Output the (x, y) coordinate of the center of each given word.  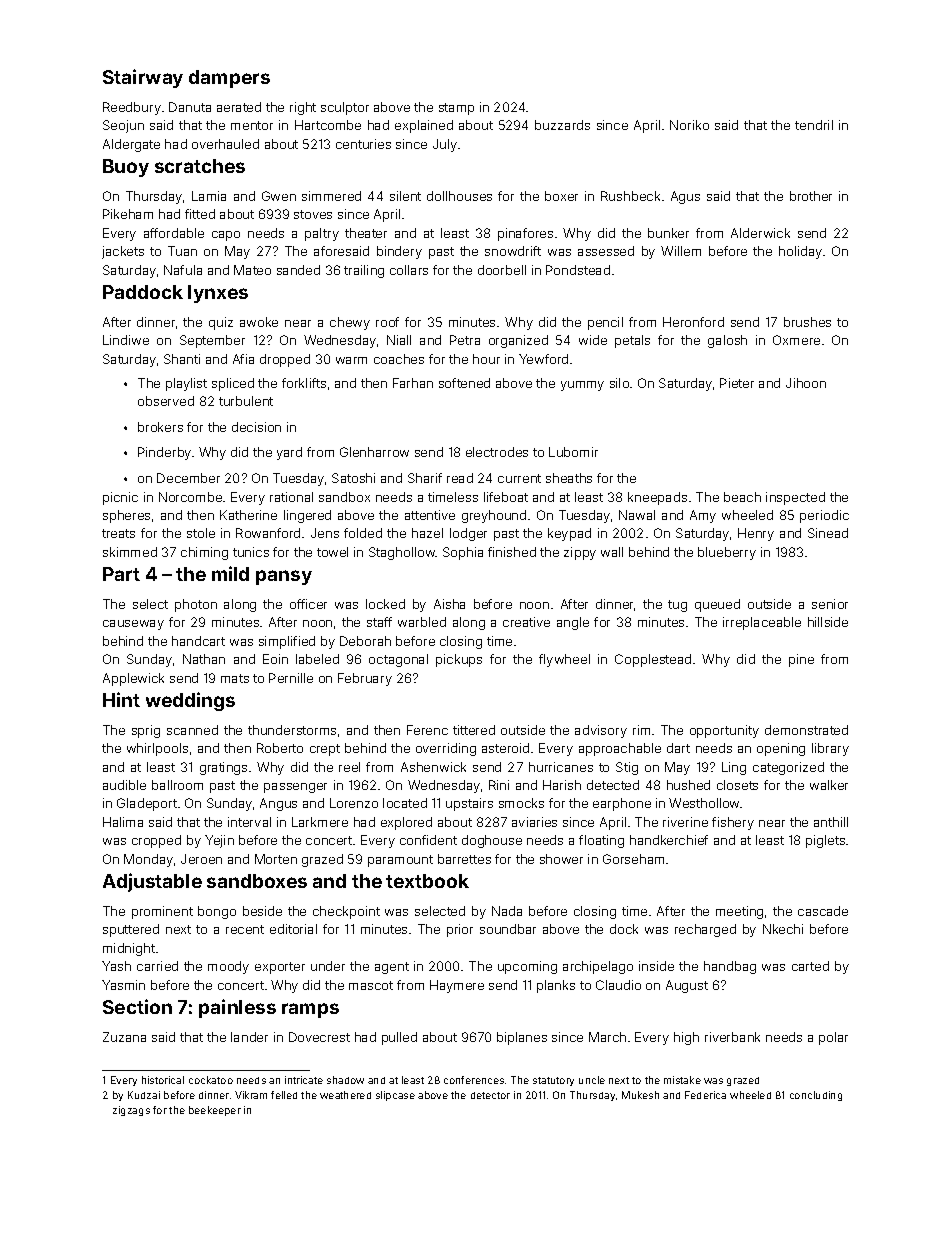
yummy (582, 386)
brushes (807, 322)
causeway (133, 625)
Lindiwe (126, 340)
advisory (601, 731)
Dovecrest (319, 1037)
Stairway (143, 78)
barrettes (464, 859)
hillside (828, 622)
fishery (733, 823)
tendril (814, 125)
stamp (456, 109)
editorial (293, 929)
